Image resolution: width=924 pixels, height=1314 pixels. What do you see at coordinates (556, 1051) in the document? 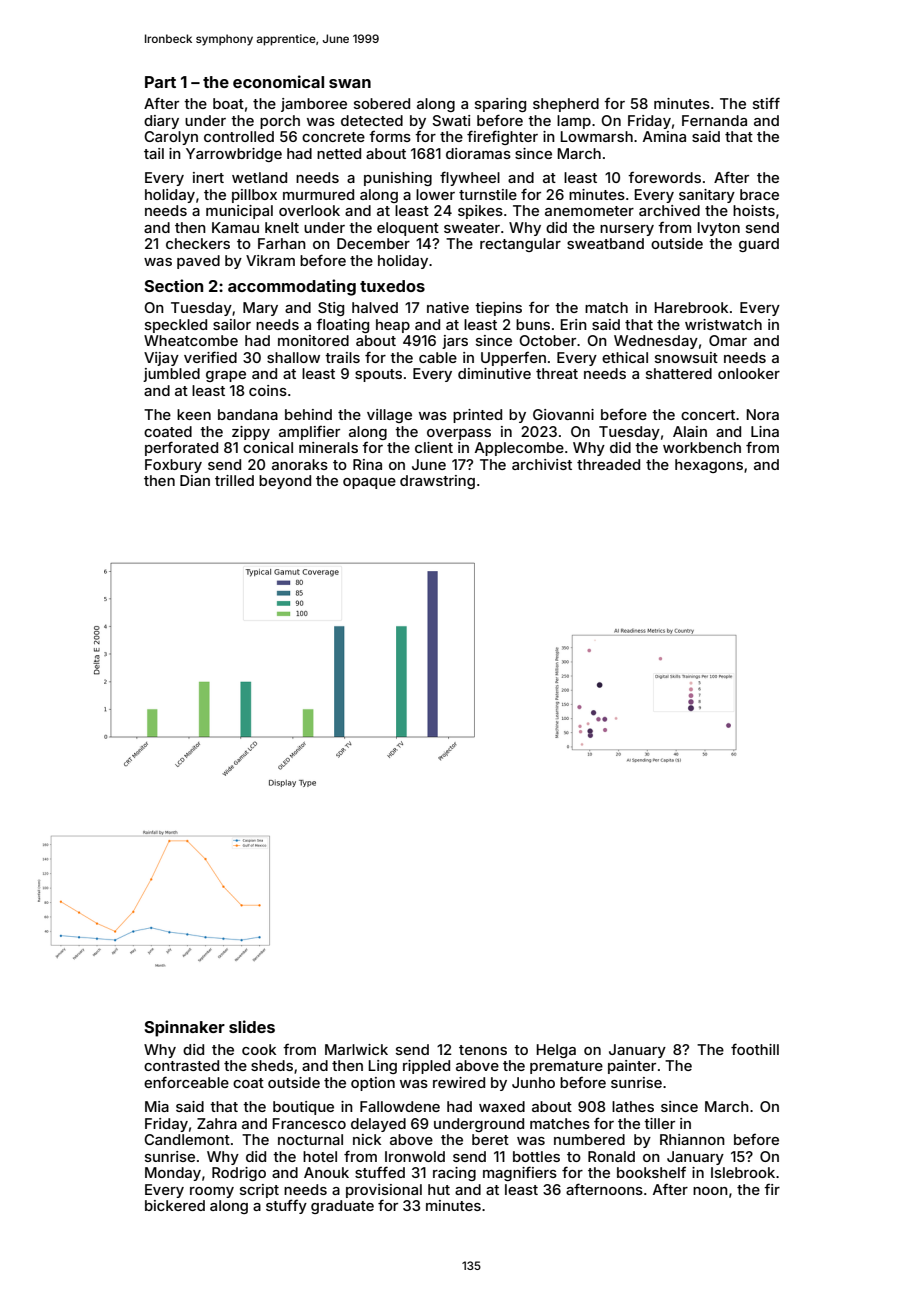
I see `Helga` at bounding box center [556, 1051].
